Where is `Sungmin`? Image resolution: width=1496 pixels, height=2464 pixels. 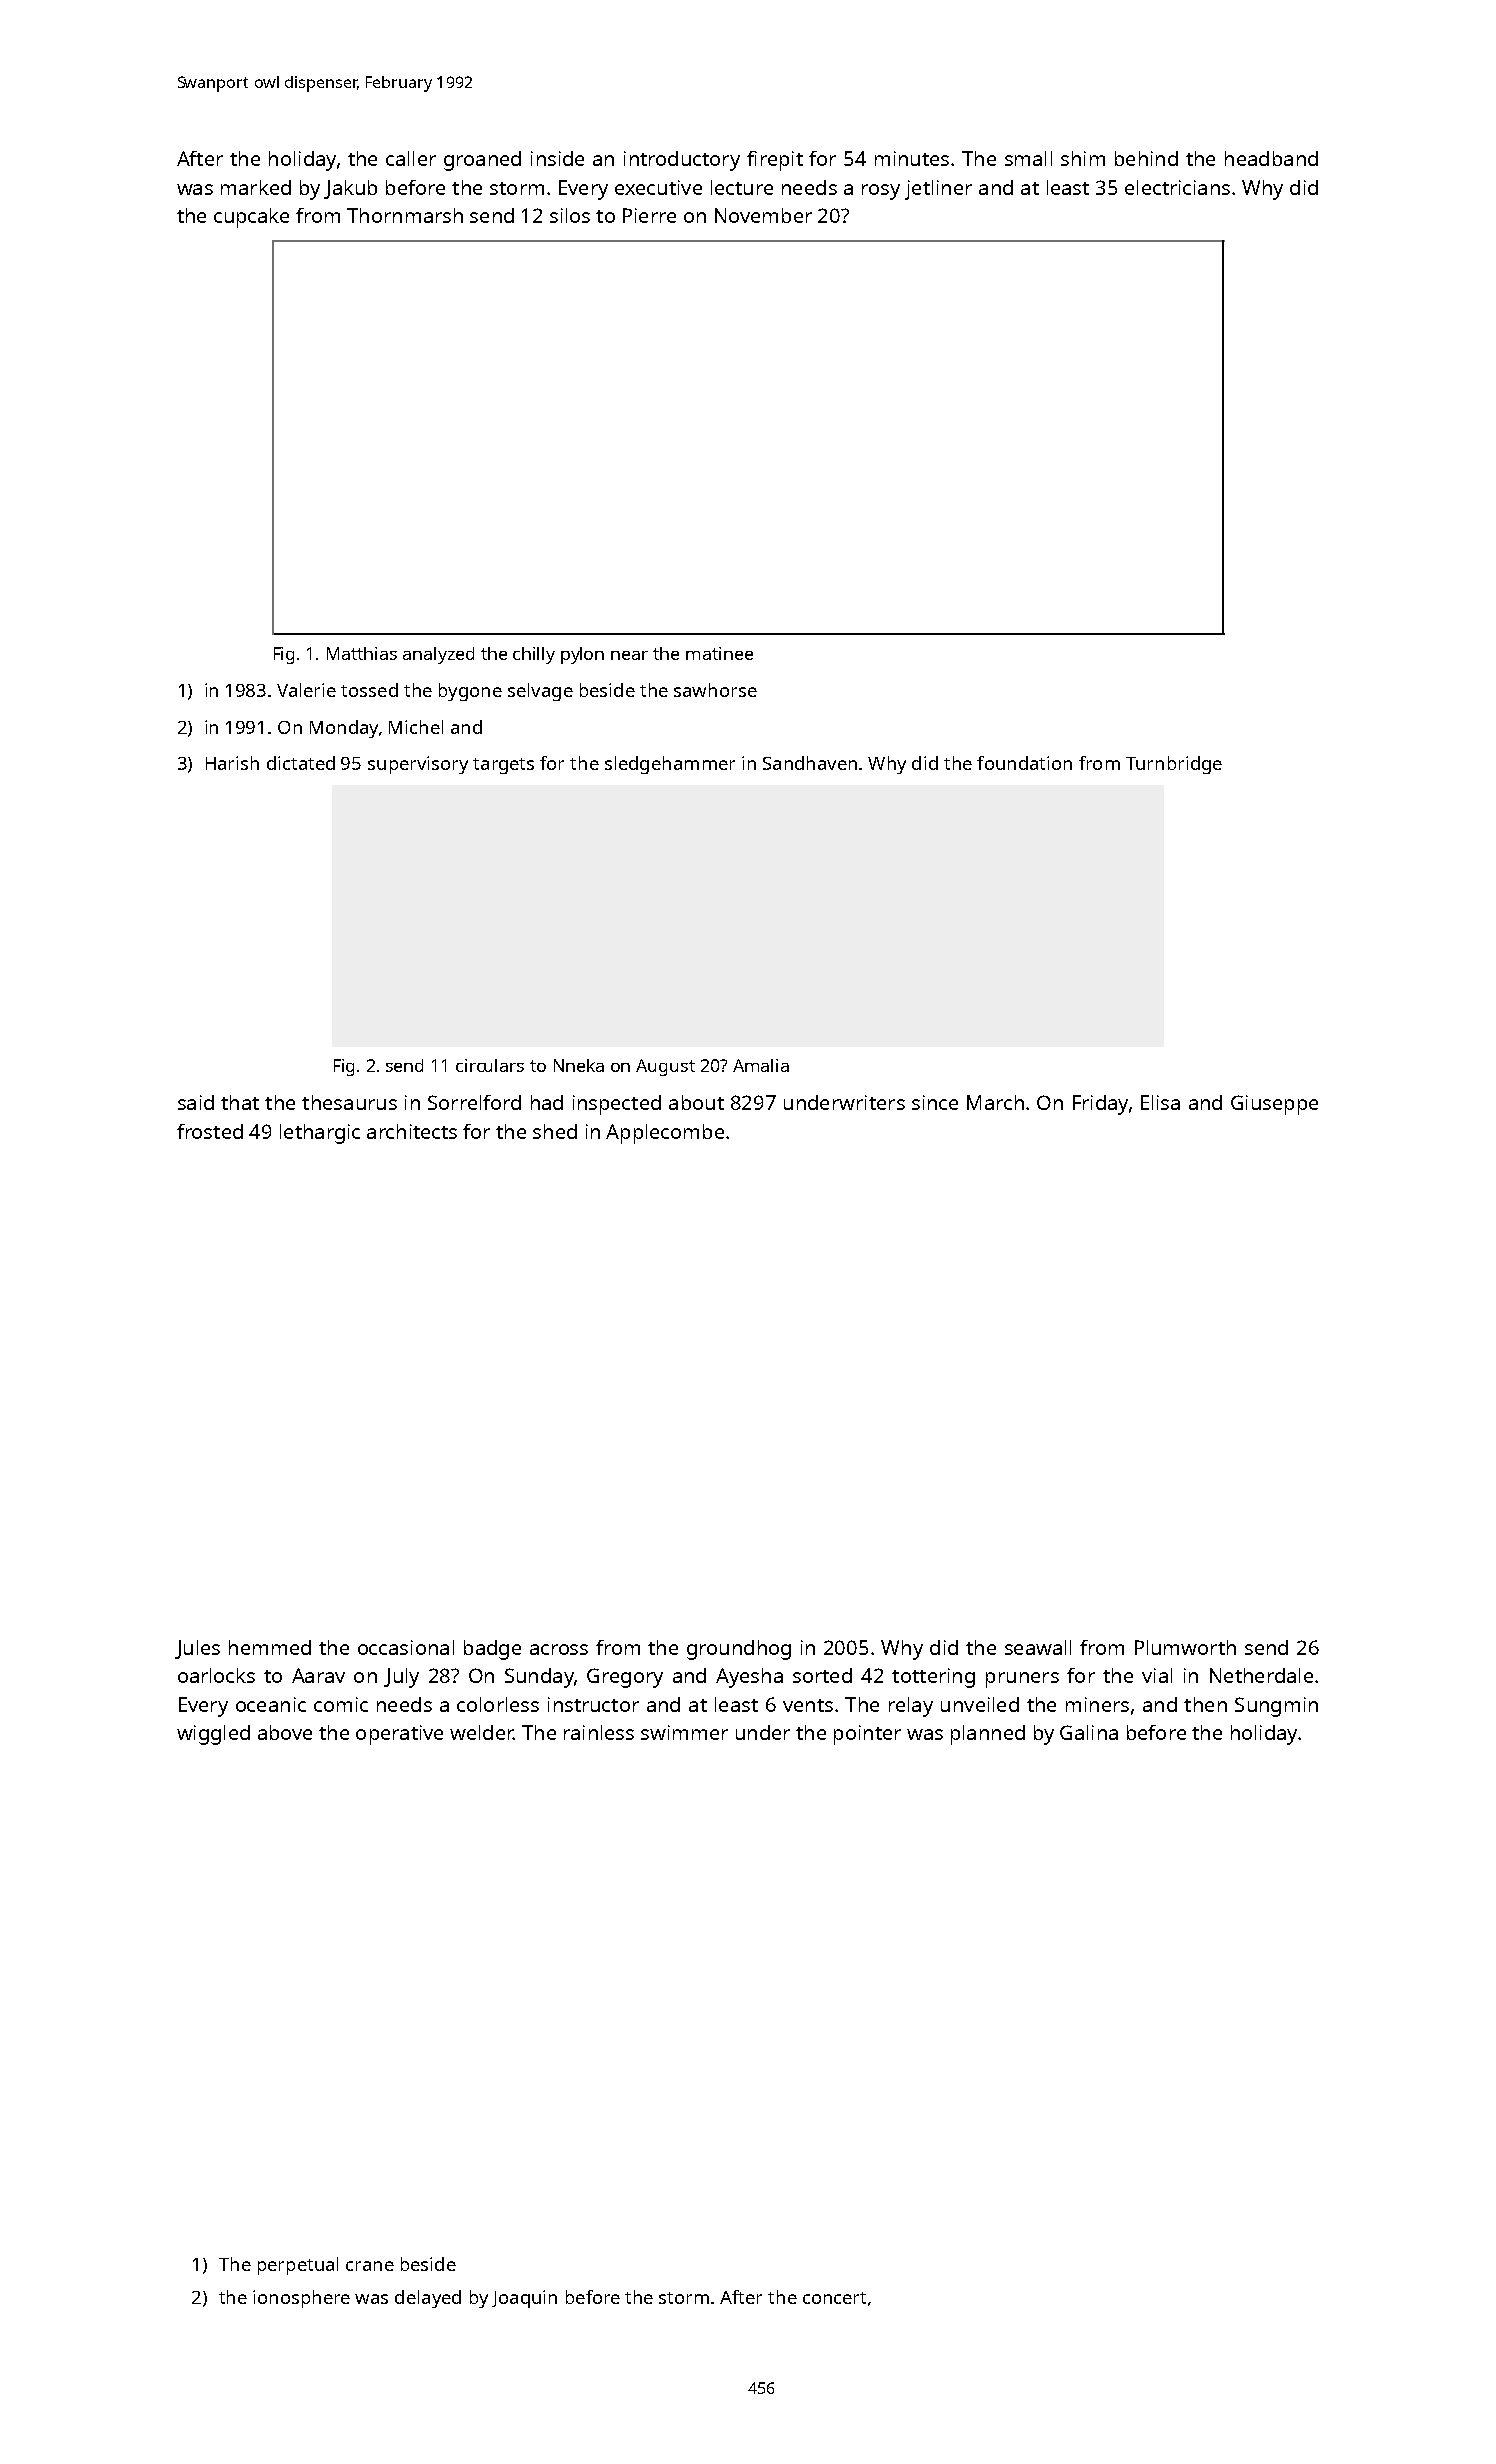
Sungmin is located at coordinates (1276, 1707).
